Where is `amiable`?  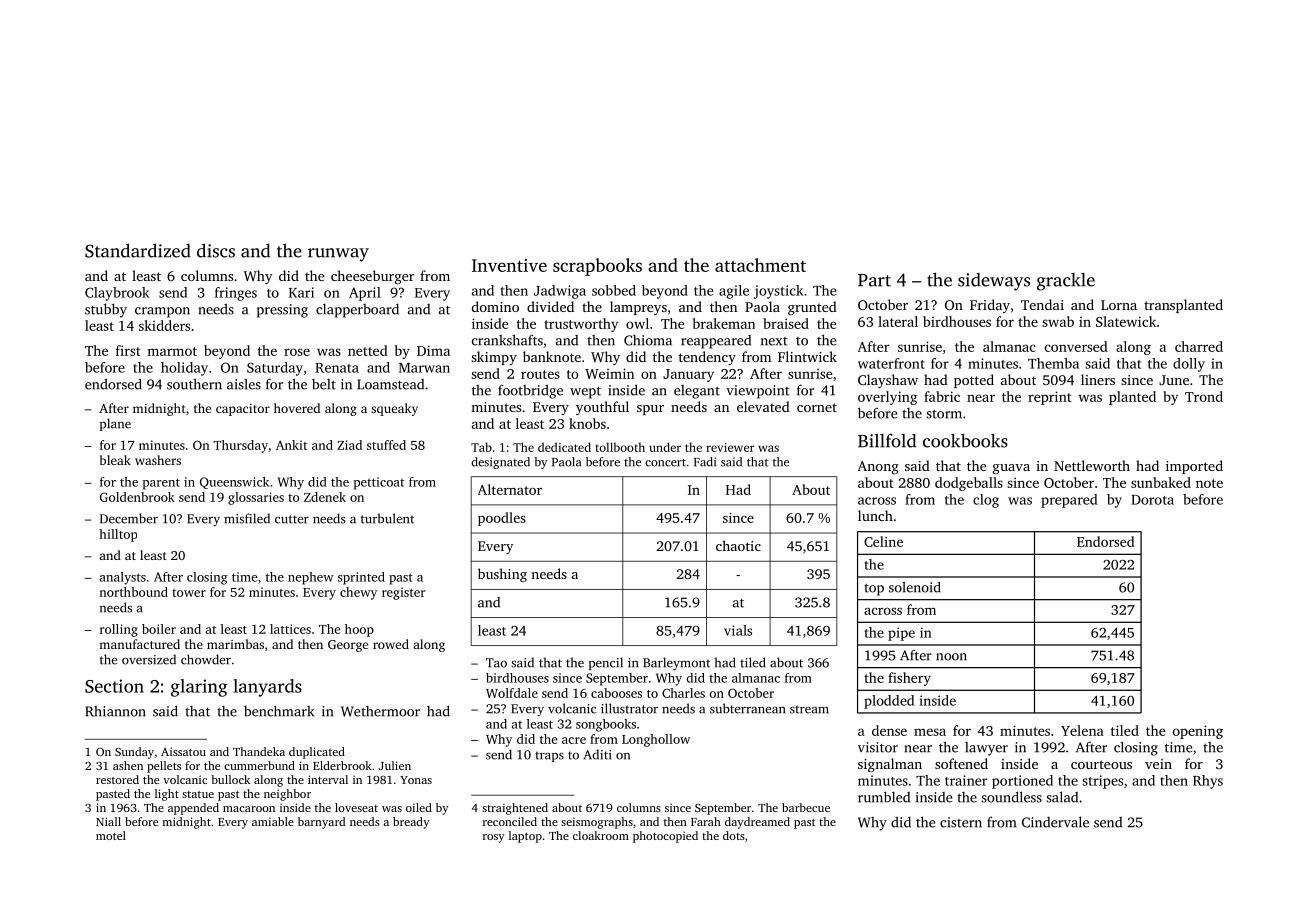
amiable is located at coordinates (273, 821).
